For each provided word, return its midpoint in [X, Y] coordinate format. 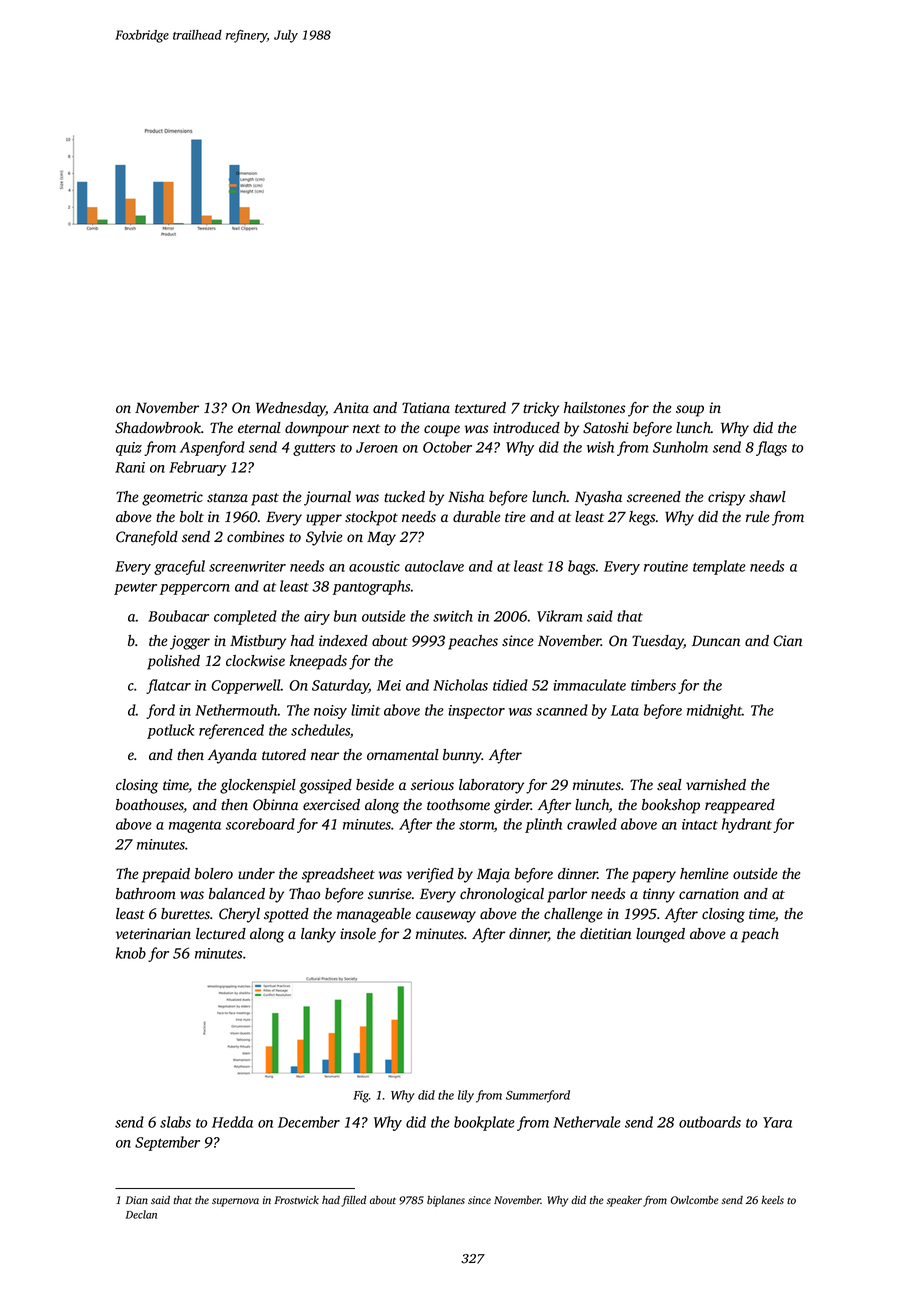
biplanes [446, 1201]
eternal [259, 427]
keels [772, 1200]
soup [690, 411]
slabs [175, 1122]
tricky [541, 409]
